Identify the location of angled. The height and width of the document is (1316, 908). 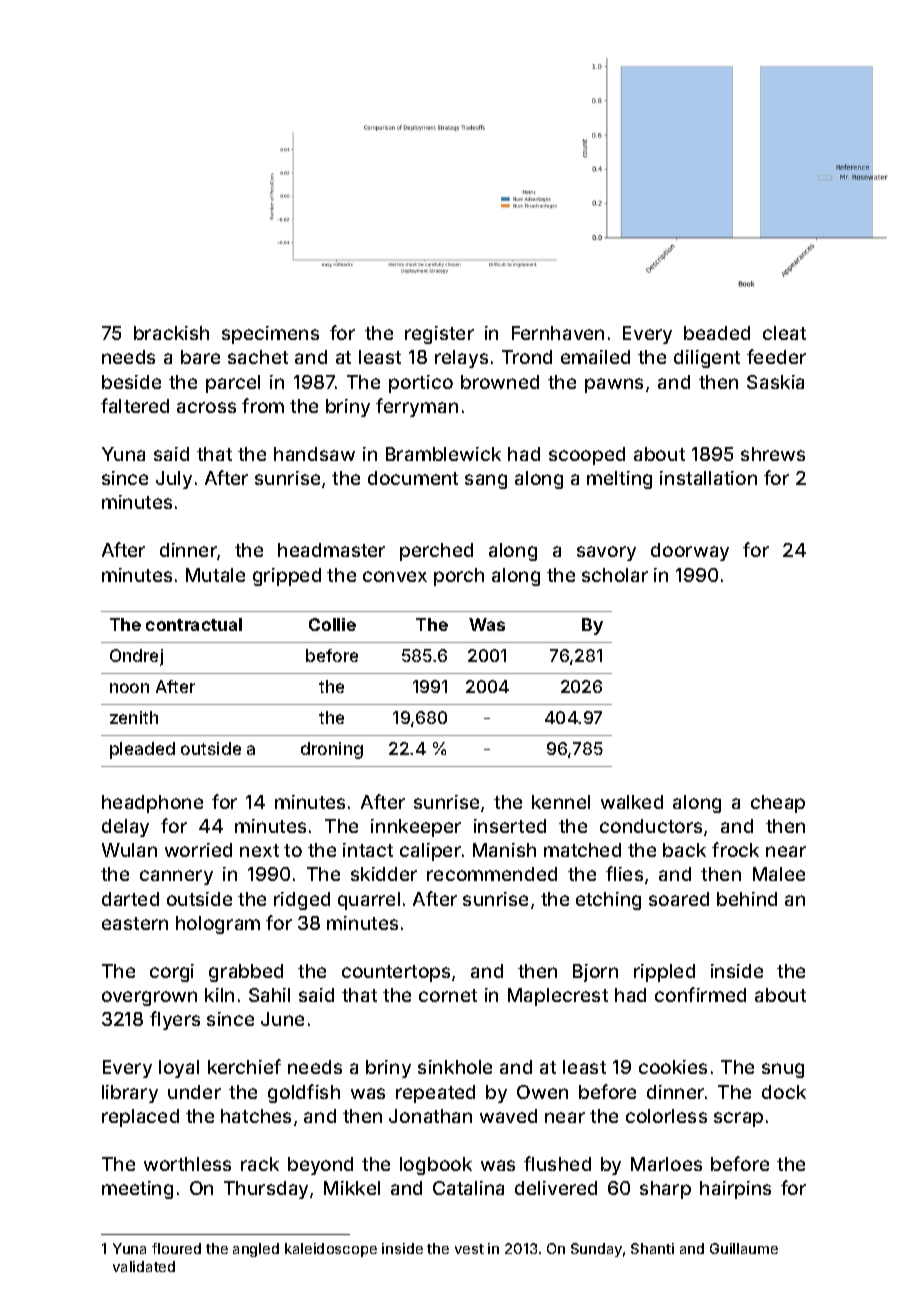
(256, 1250).
